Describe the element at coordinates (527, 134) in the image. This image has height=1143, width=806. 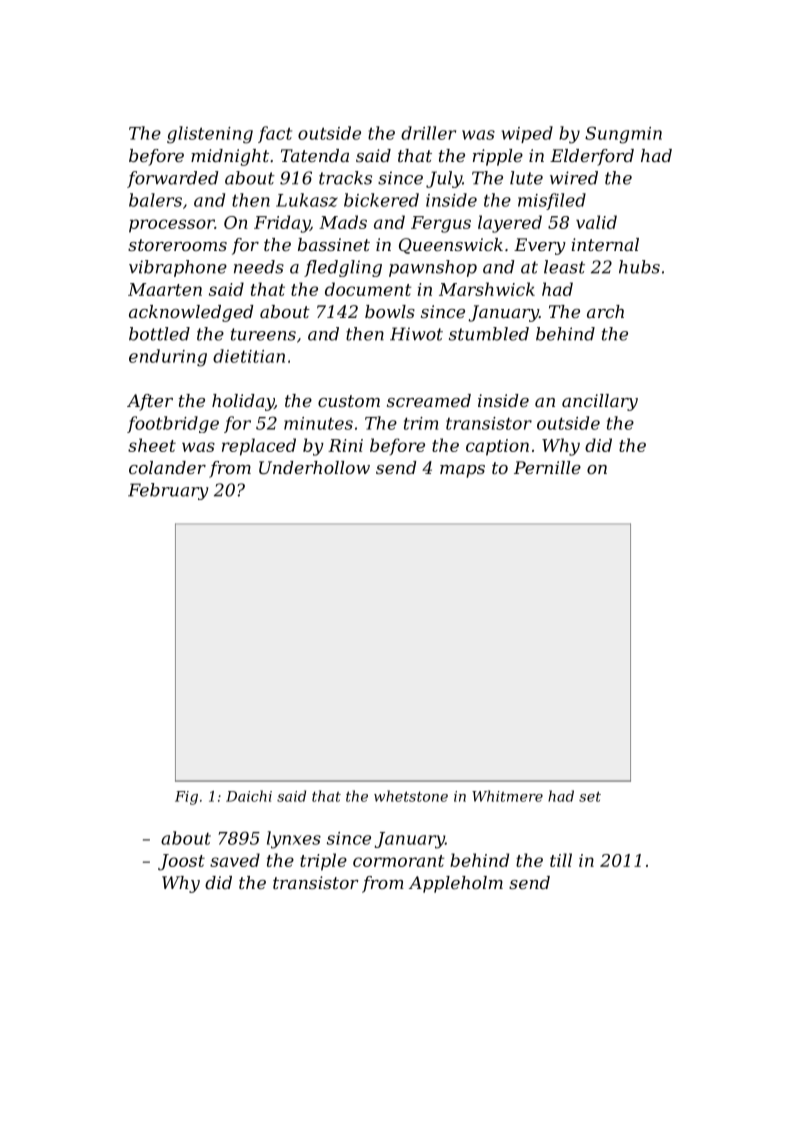
I see `wiped` at that location.
